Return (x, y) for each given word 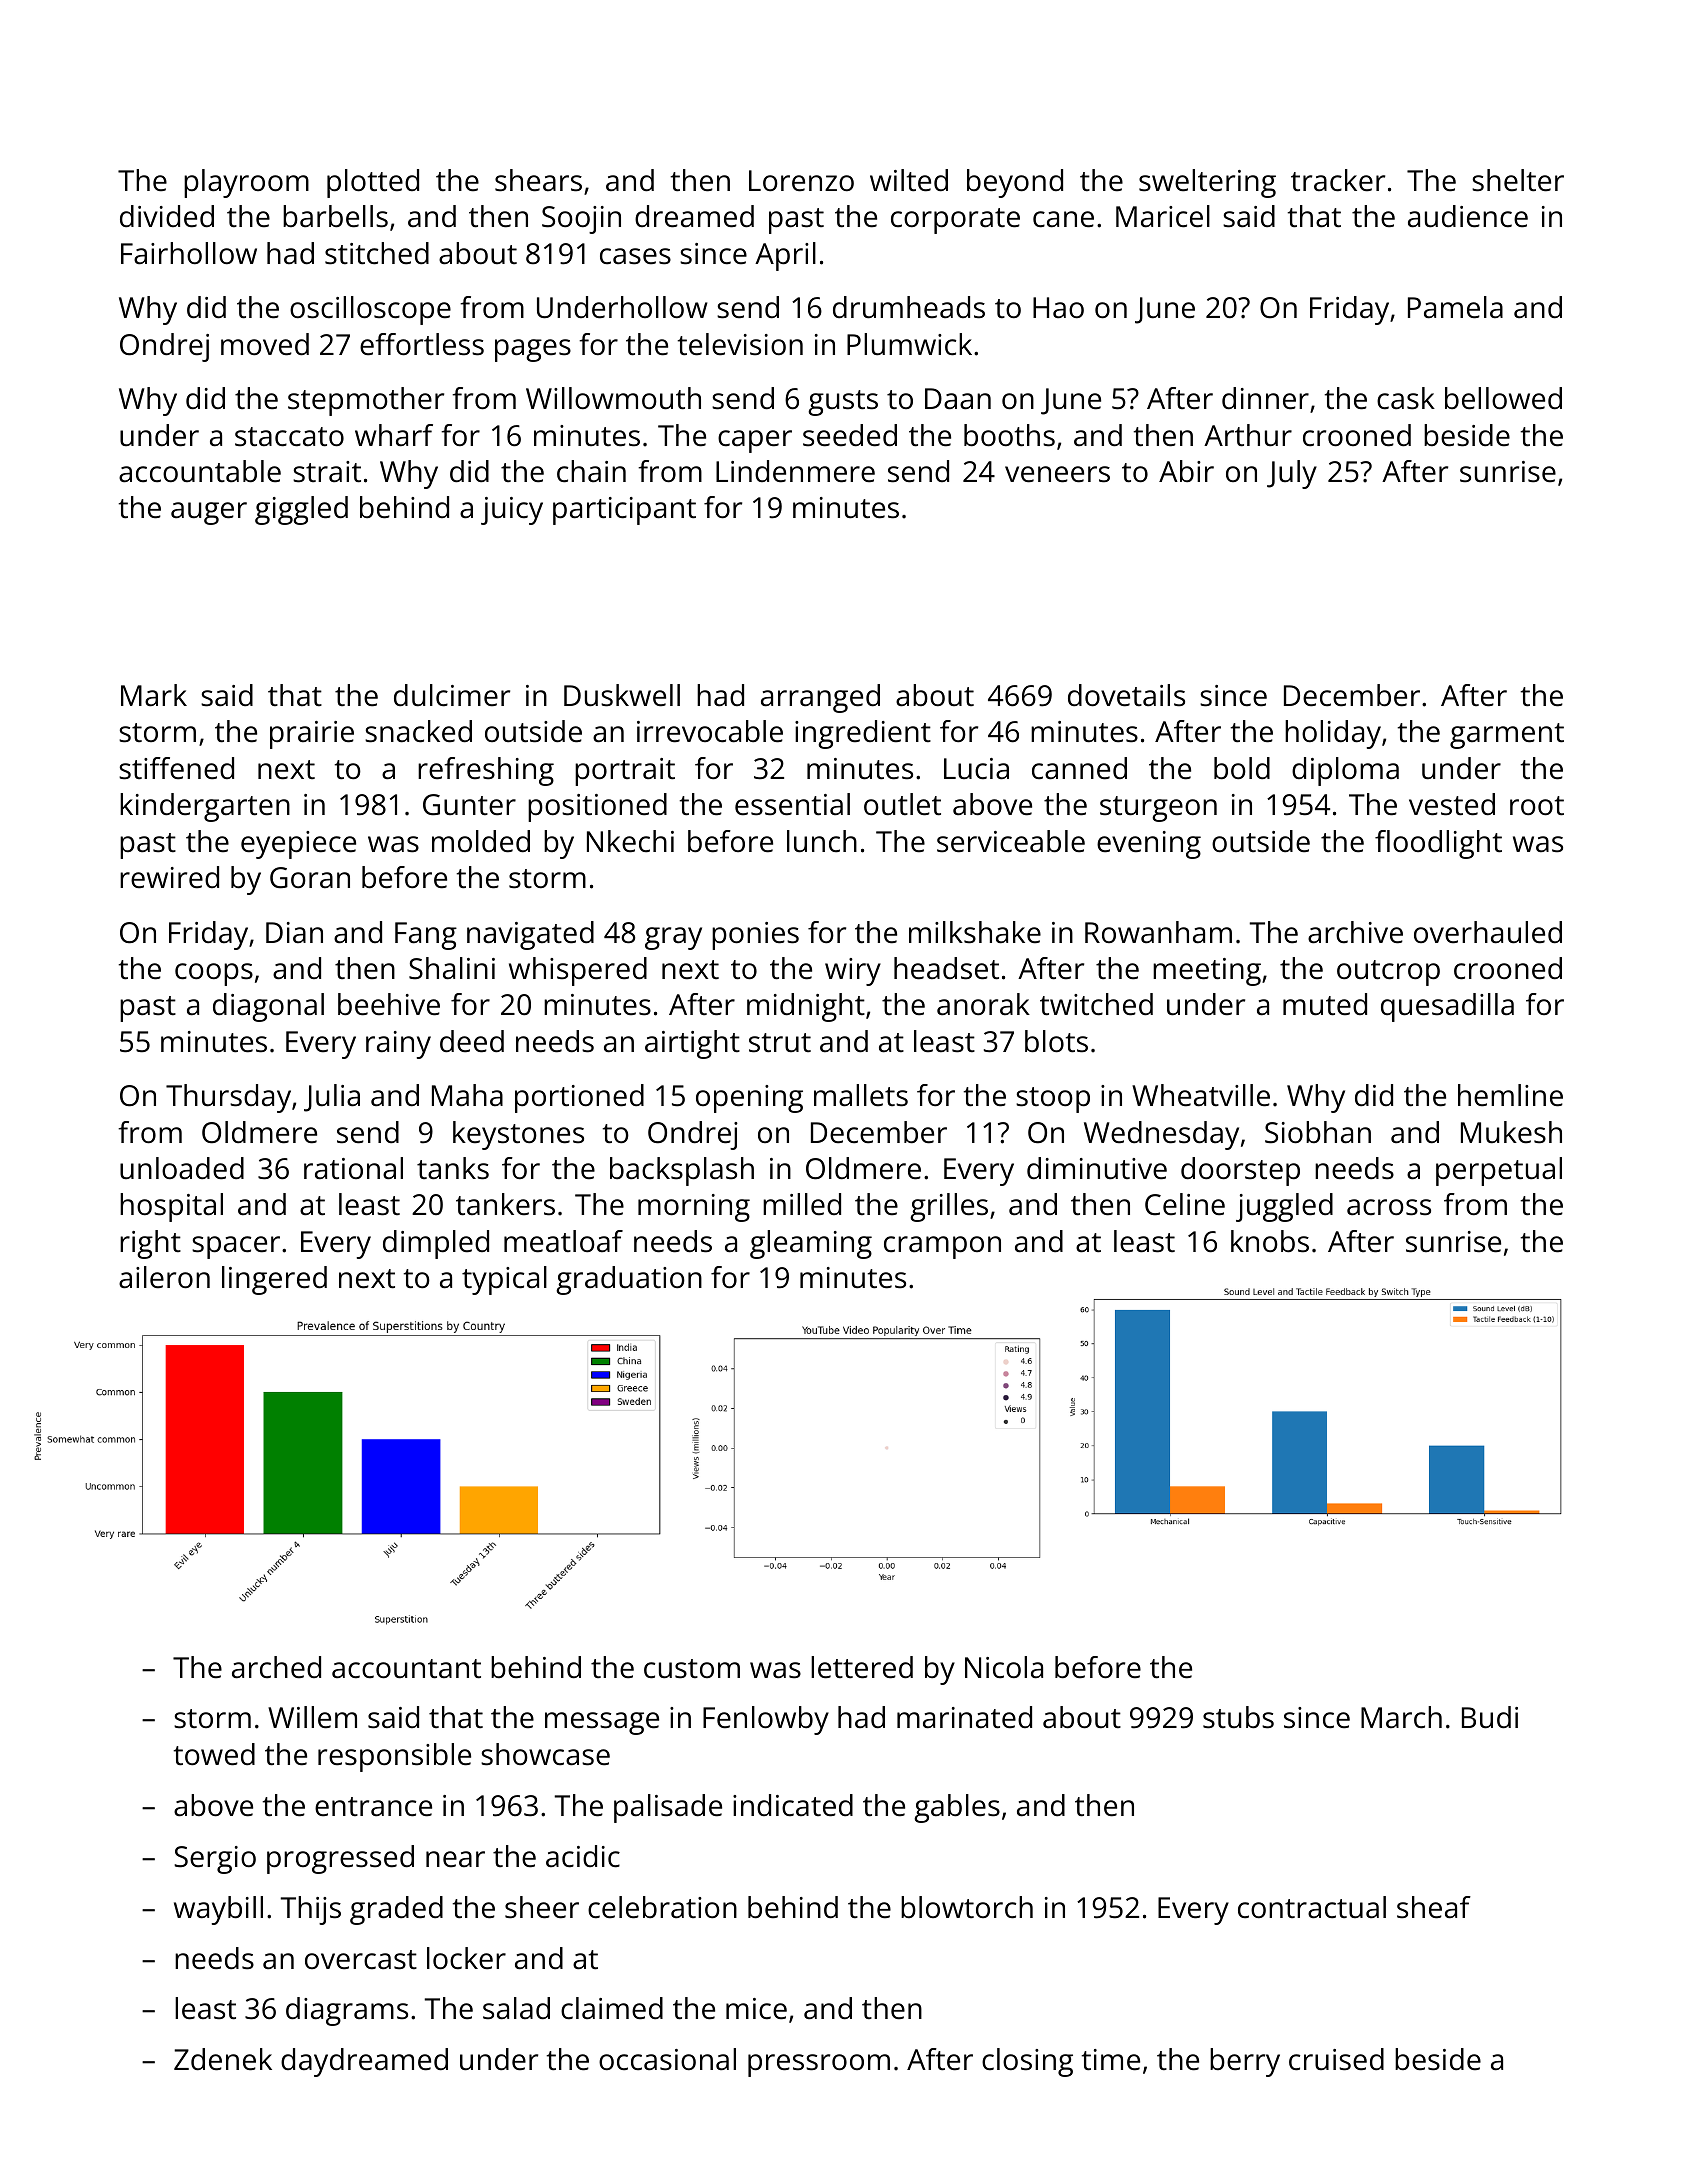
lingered (274, 1280)
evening (1149, 845)
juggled (1284, 1207)
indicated (793, 1805)
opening (749, 1099)
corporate (955, 221)
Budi (1490, 1717)
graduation (629, 1280)
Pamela (1455, 307)
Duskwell (622, 695)
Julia (332, 1098)
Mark (154, 695)
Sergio (215, 1860)
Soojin (581, 220)
